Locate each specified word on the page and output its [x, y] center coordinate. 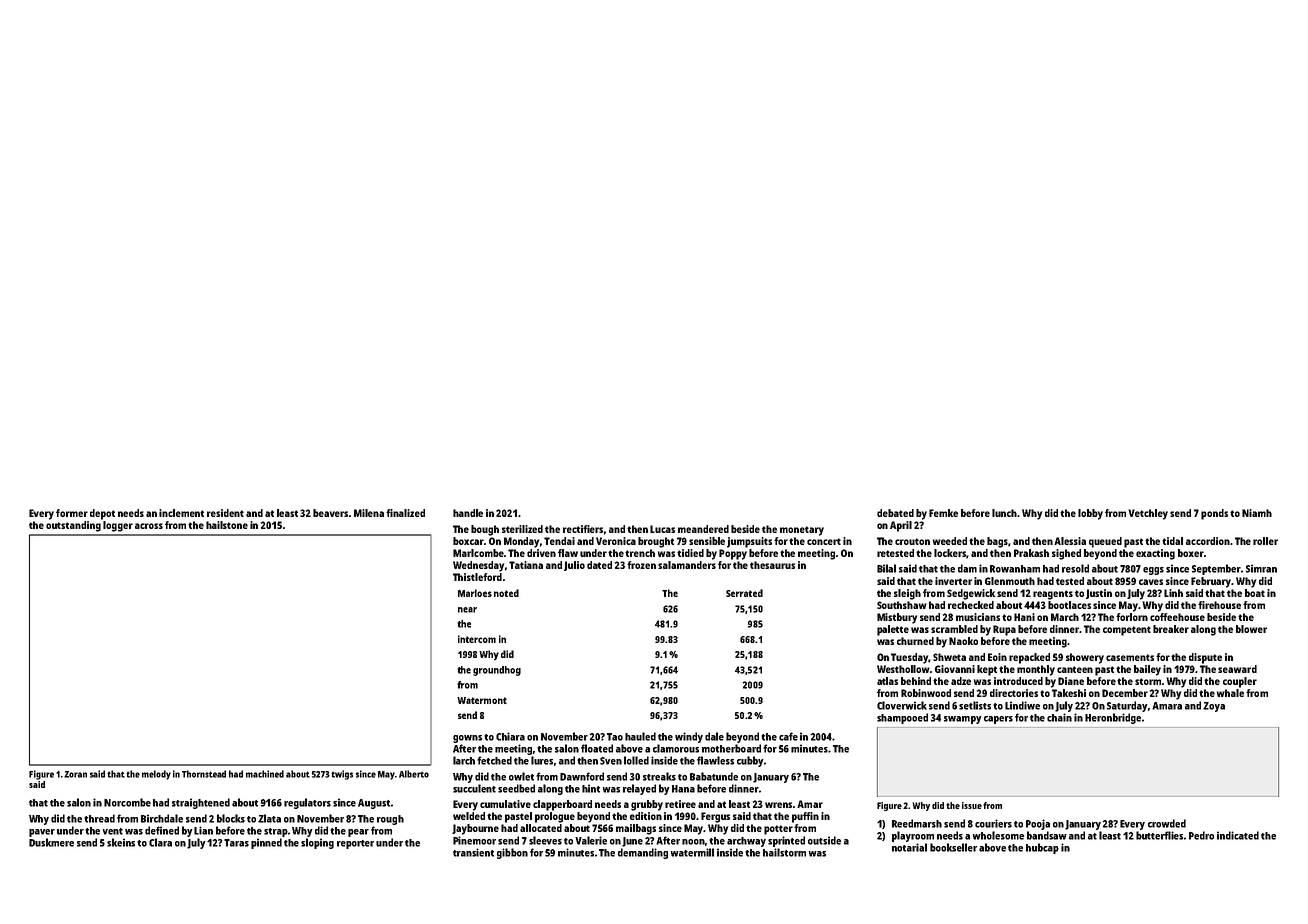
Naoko [963, 641]
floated [597, 748]
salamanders [687, 565]
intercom [477, 639]
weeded [950, 541]
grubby [647, 805]
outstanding [73, 526]
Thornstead [204, 774]
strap [276, 832]
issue [972, 805]
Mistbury [897, 618]
